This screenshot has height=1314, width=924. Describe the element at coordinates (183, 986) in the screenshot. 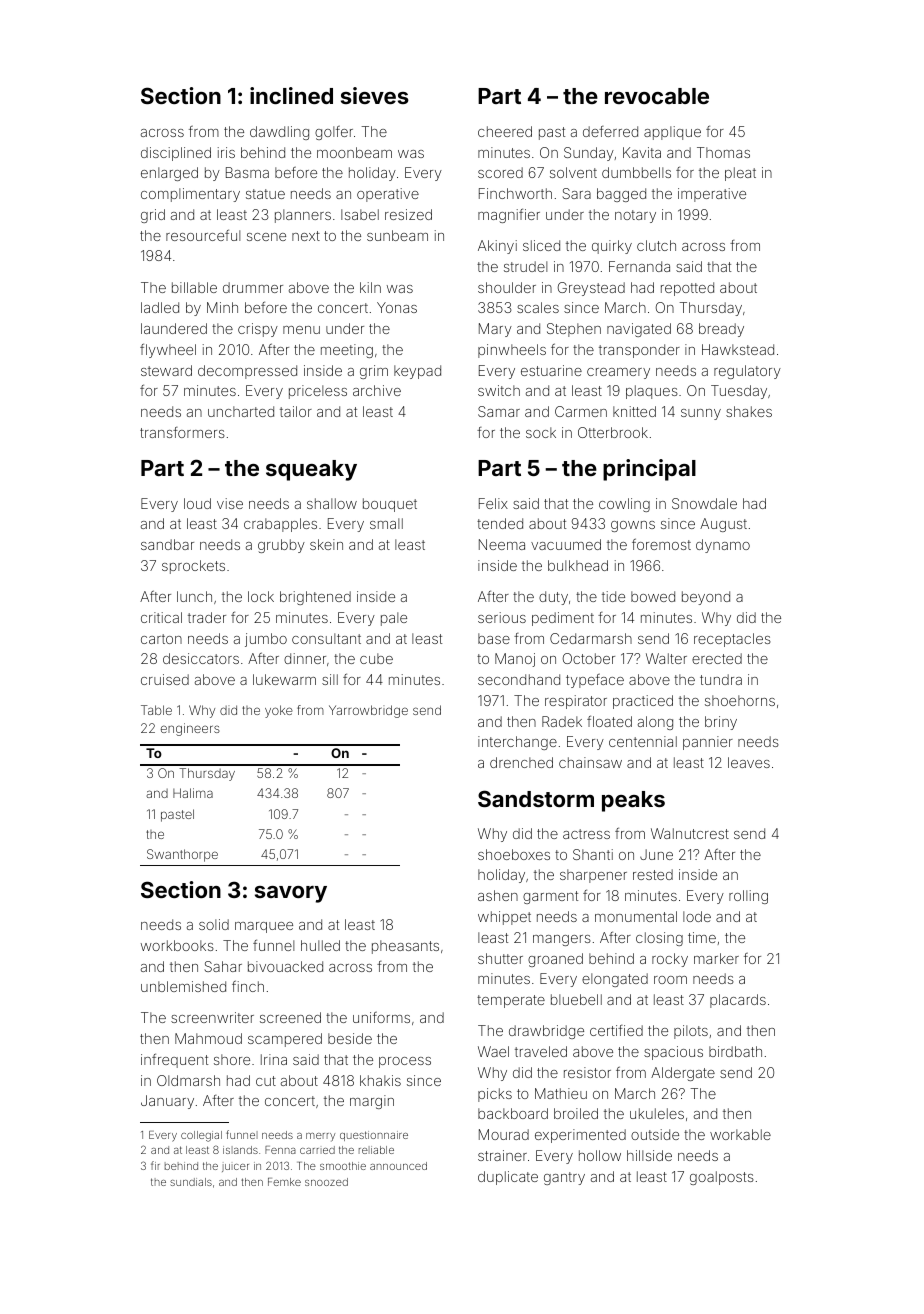

I see `unblemished` at that location.
